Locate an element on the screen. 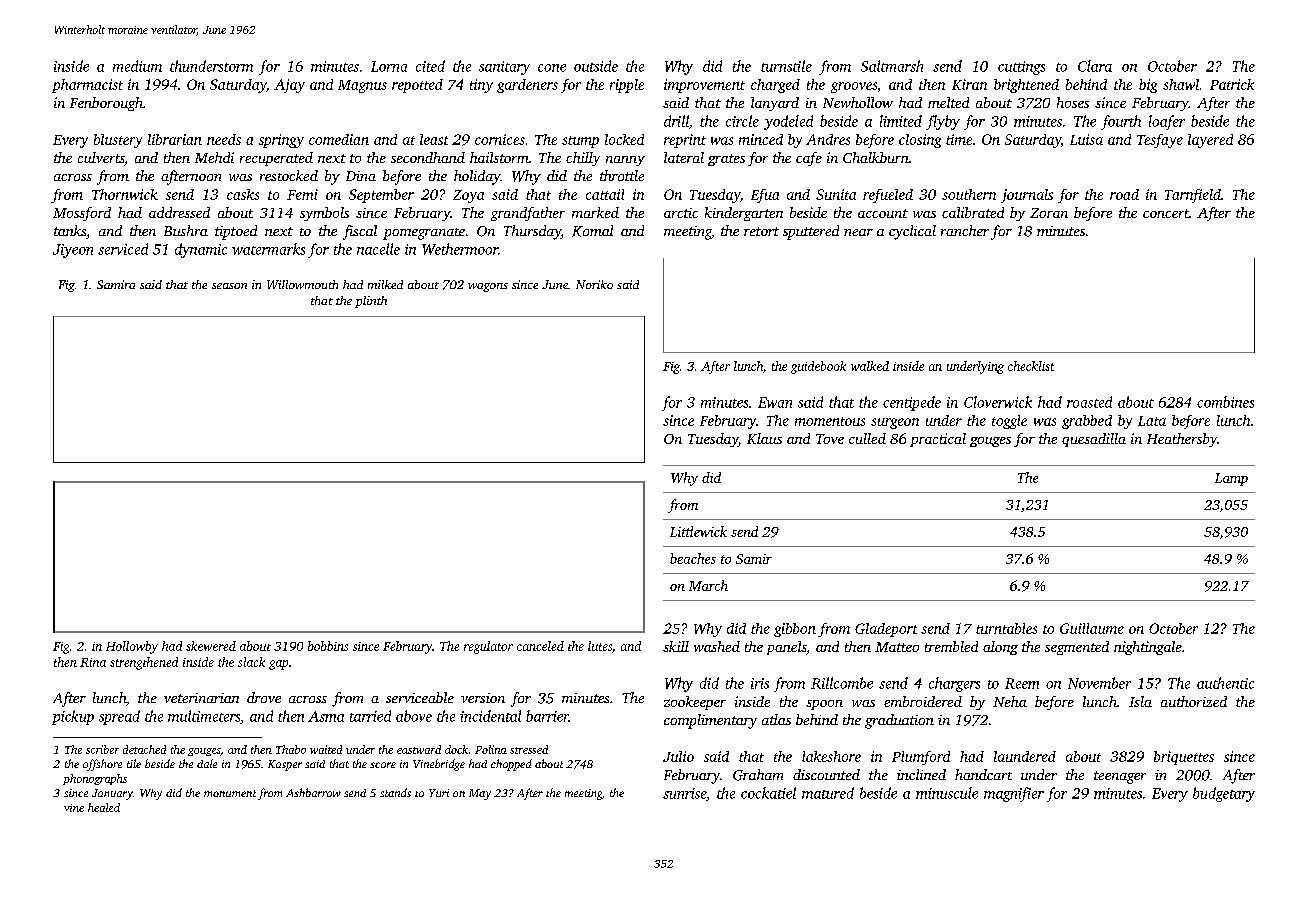 The width and height of the screenshot is (1308, 924). gibbon is located at coordinates (795, 630).
